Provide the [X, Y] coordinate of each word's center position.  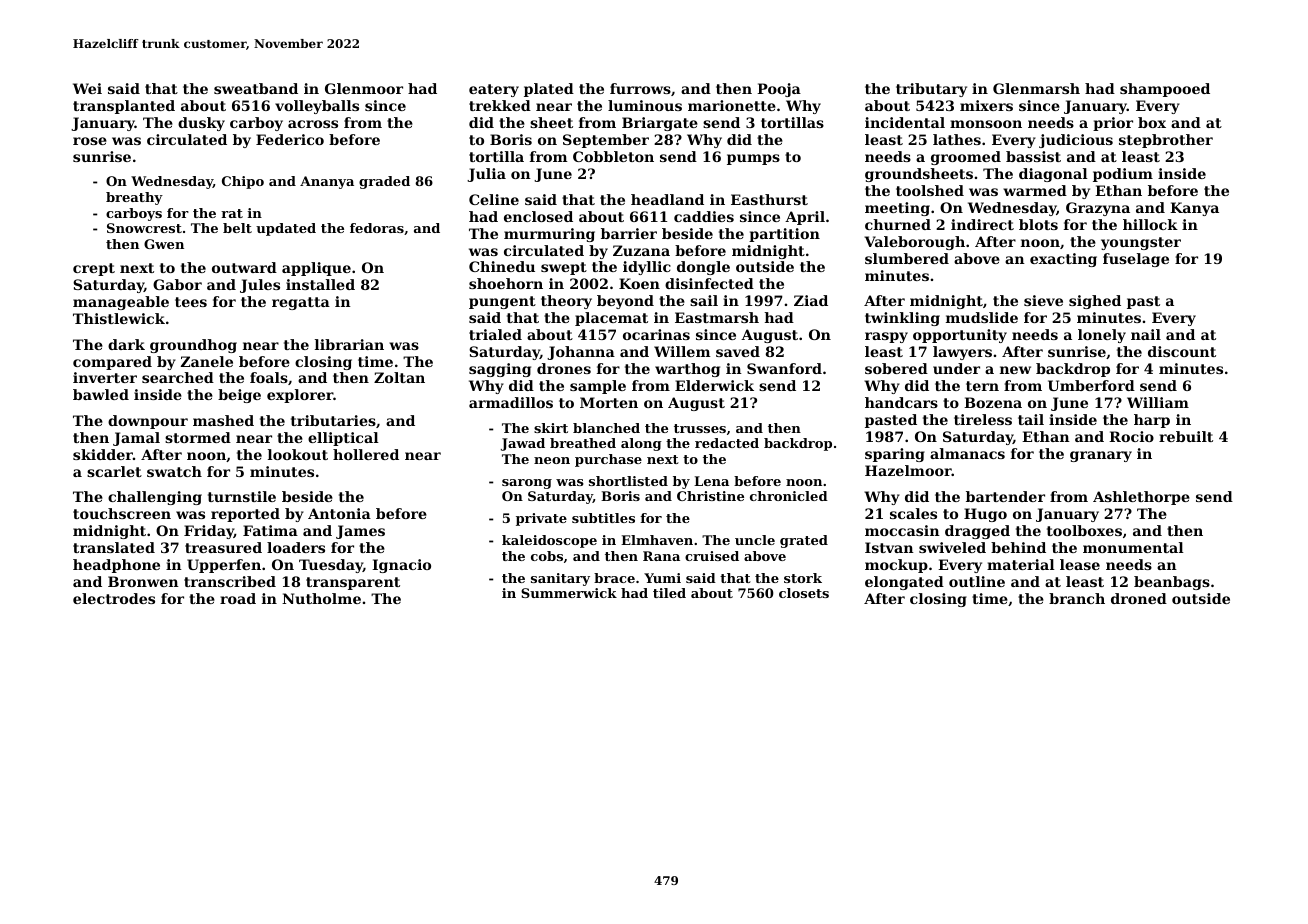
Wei [87, 88]
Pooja [779, 90]
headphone [116, 566]
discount [1182, 351]
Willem [682, 351]
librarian [349, 344]
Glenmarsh [1036, 88]
